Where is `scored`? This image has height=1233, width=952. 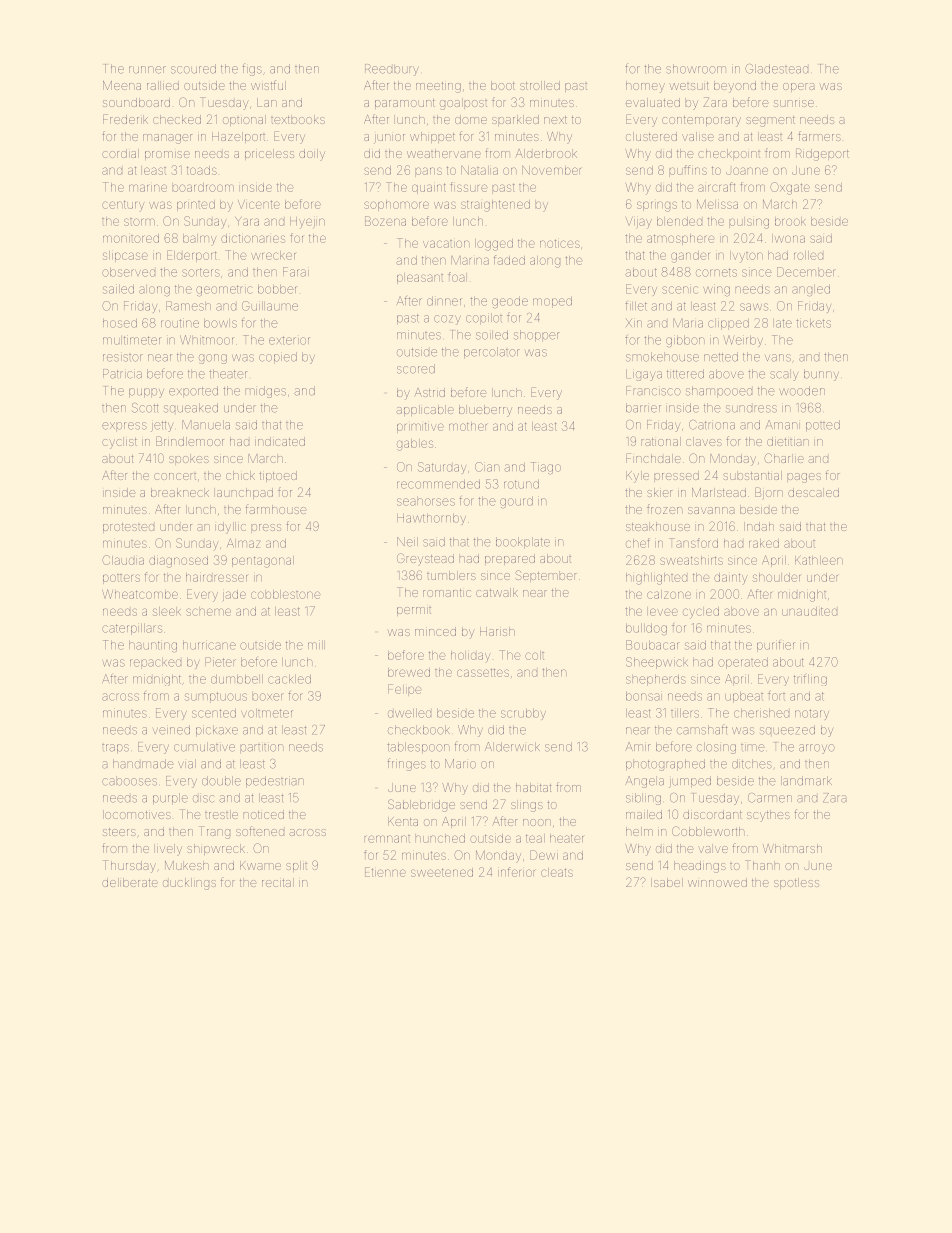
scored is located at coordinates (416, 369).
